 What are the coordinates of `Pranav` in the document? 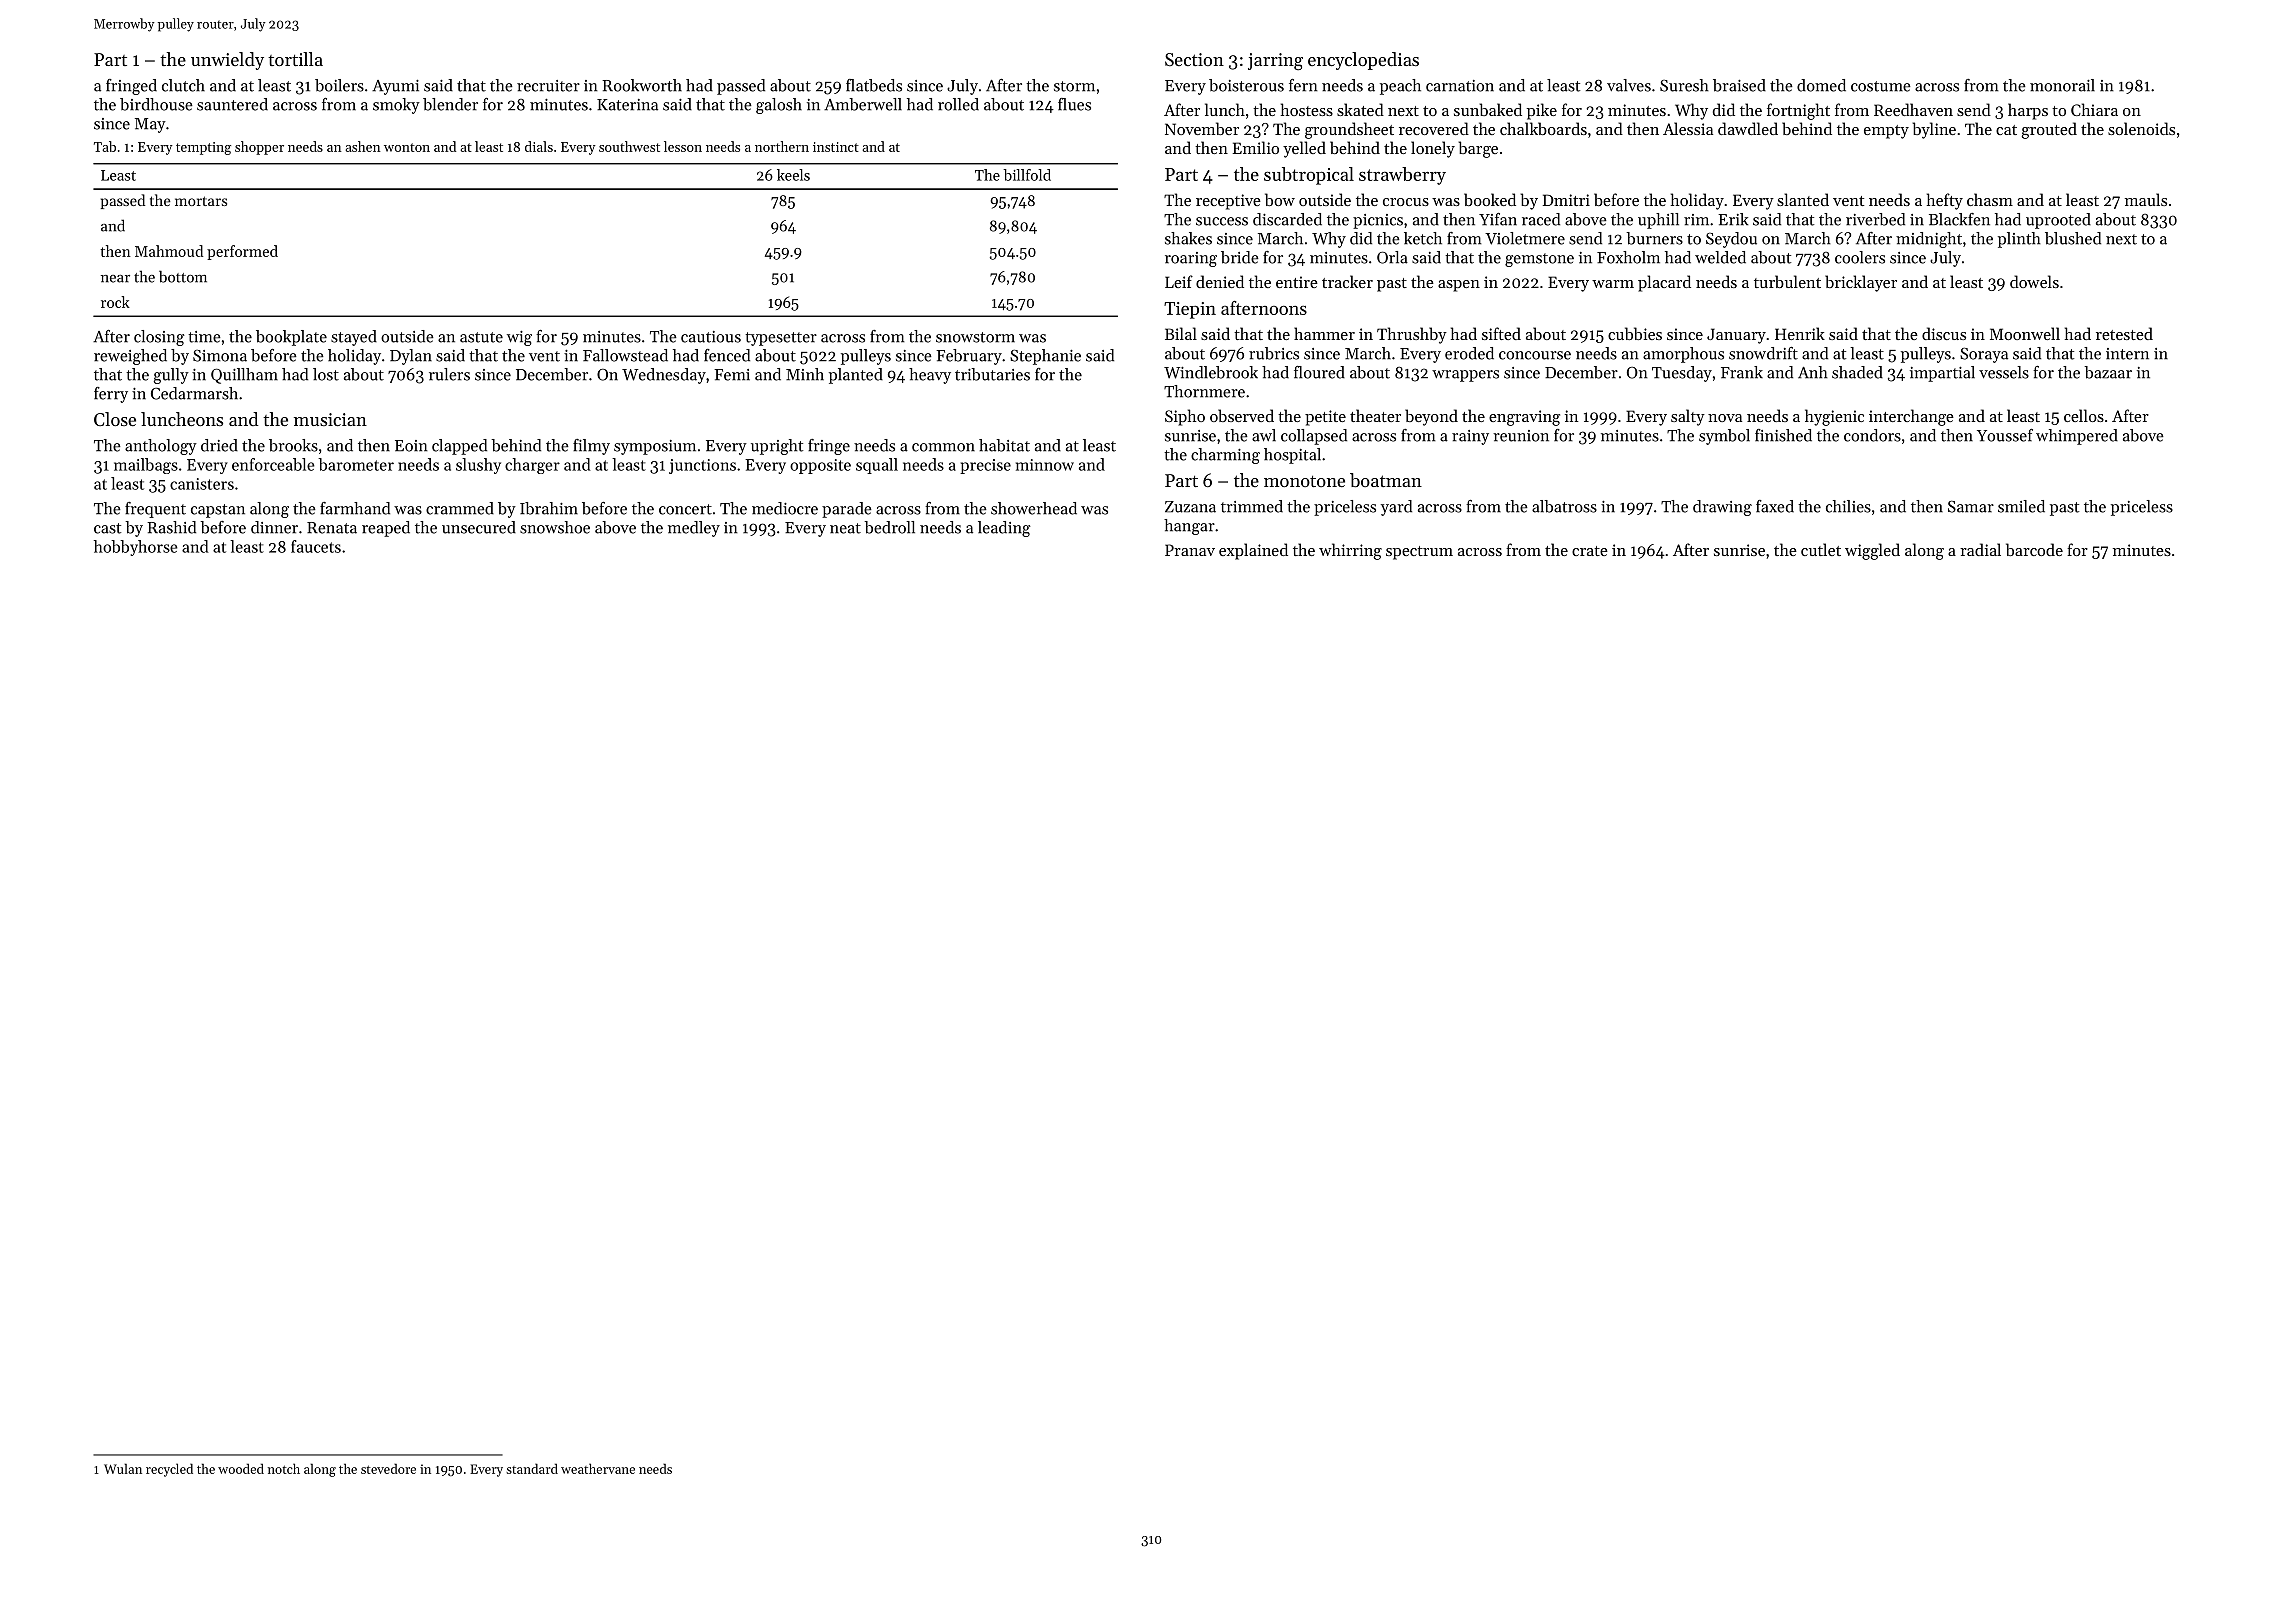 It's located at (1190, 550).
